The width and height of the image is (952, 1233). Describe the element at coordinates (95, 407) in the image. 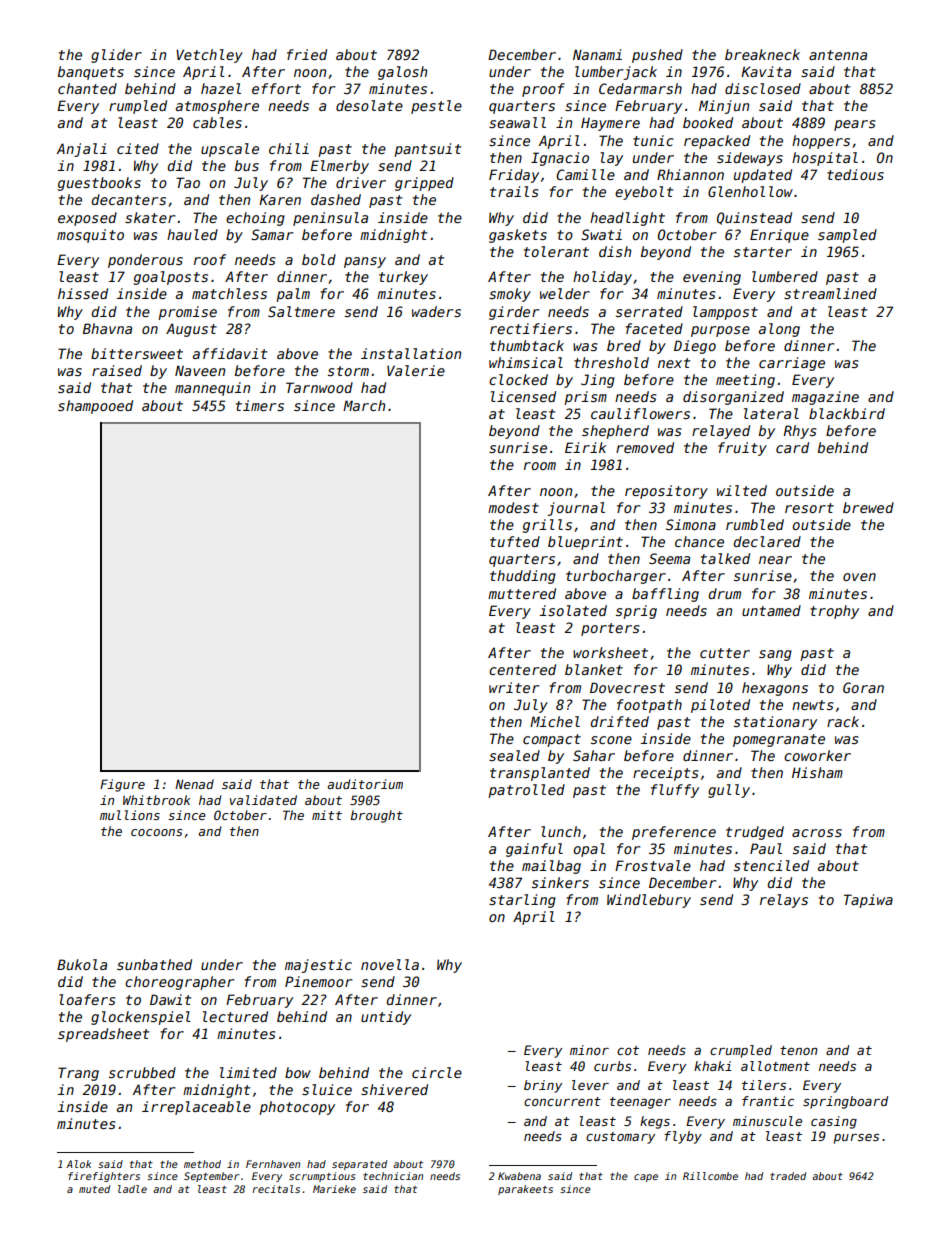

I see `shampooed` at that location.
